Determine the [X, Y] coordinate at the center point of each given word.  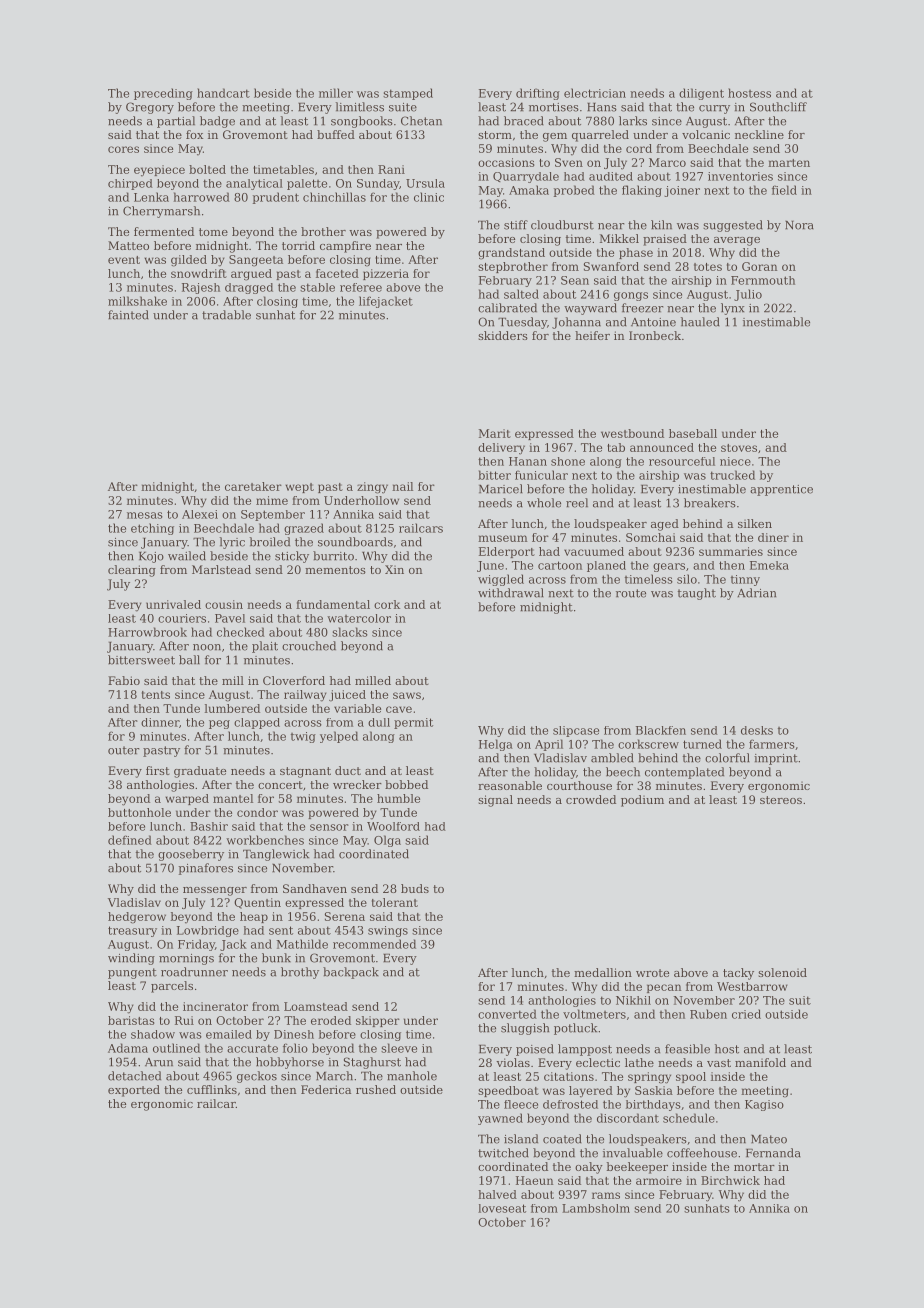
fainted [128, 315]
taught [696, 594]
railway [305, 696]
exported [134, 1091]
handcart [223, 93]
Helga [496, 745]
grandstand [511, 254]
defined [130, 840]
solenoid [782, 972]
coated [562, 1139]
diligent [701, 94]
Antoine [653, 322]
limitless [359, 107]
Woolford [393, 826]
